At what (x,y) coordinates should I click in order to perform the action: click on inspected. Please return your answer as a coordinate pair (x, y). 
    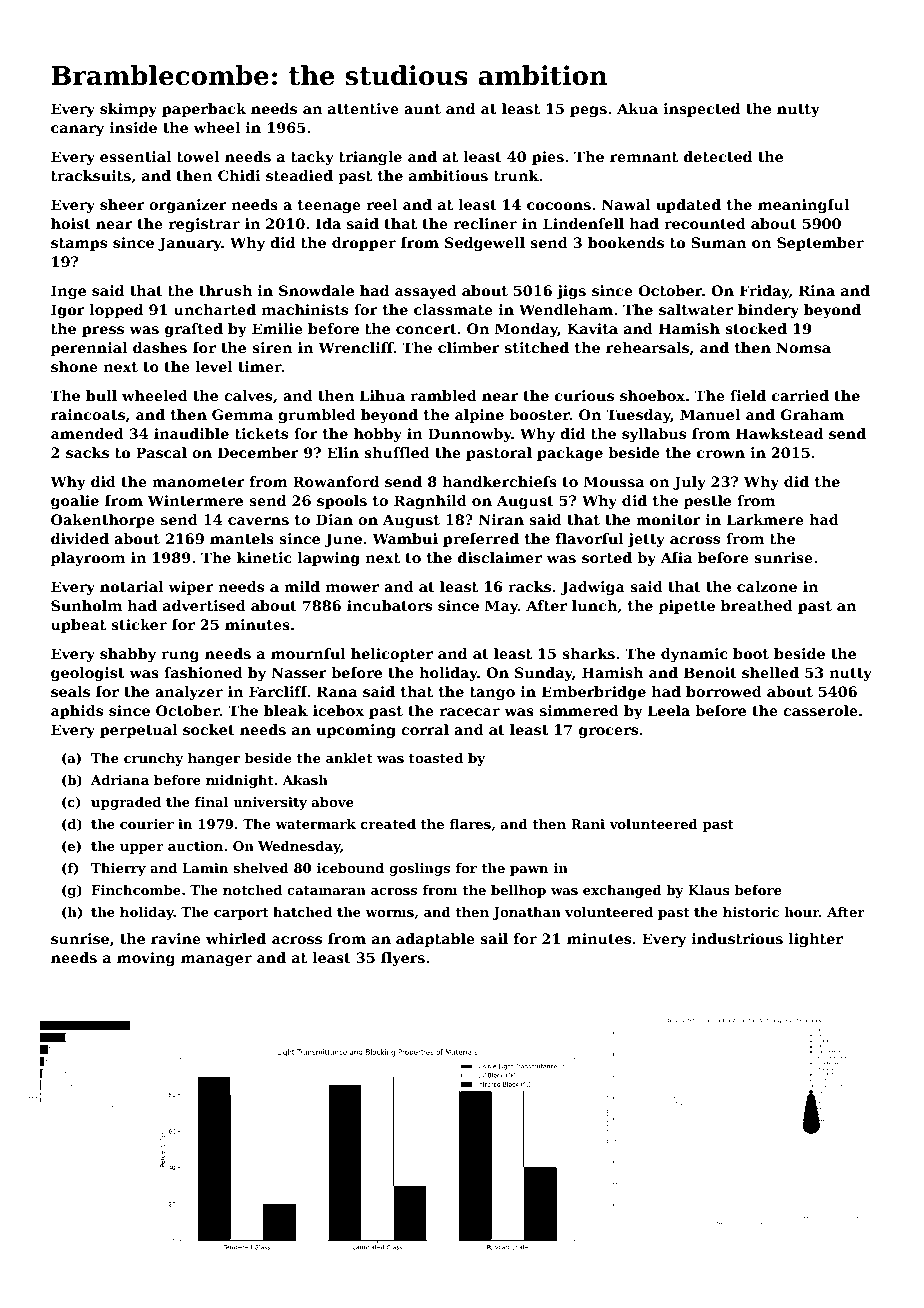
    Looking at the image, I should click on (701, 110).
